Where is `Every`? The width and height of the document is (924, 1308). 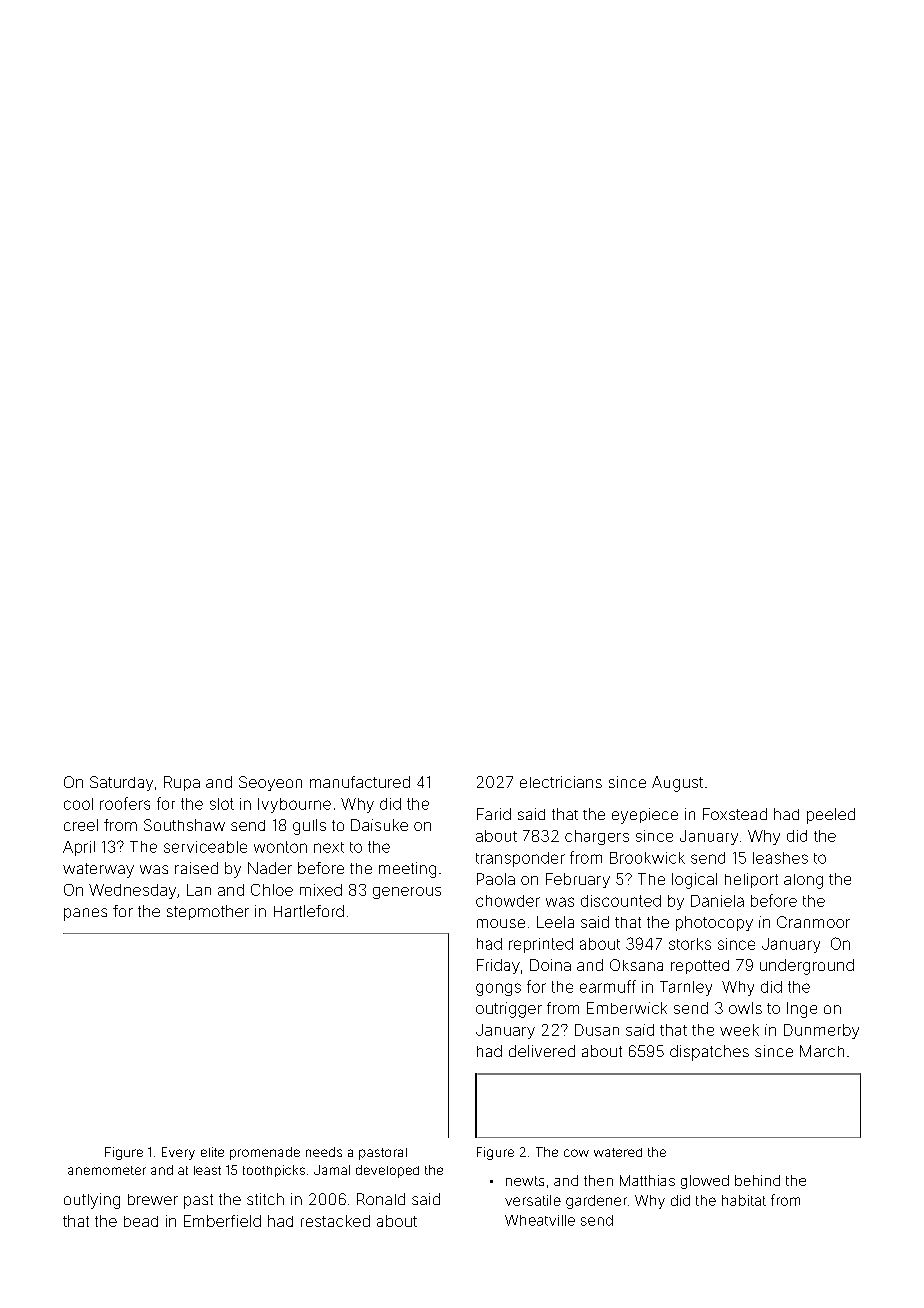 Every is located at coordinates (178, 1153).
